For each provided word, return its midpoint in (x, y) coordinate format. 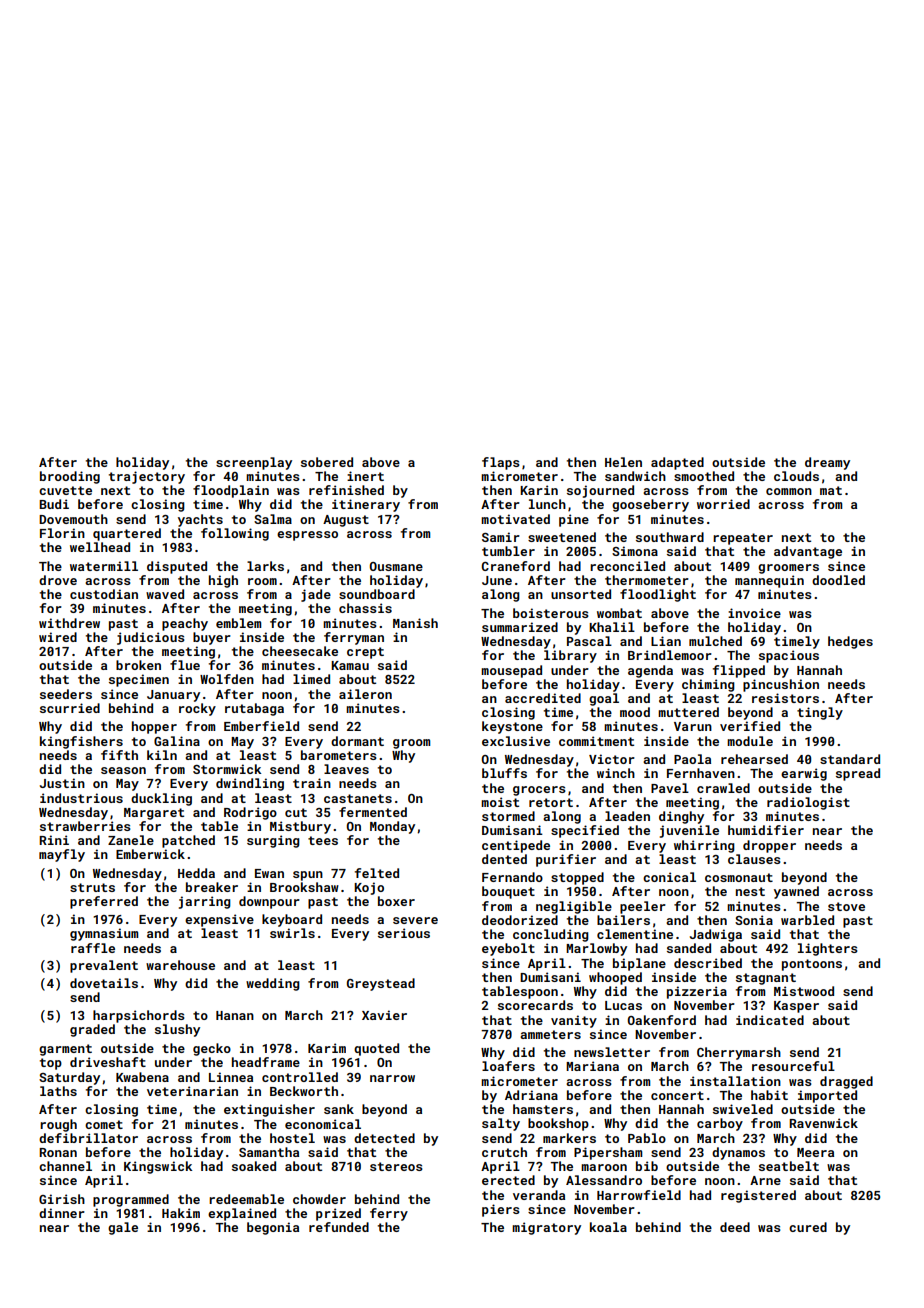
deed (735, 1227)
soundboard (377, 594)
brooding (70, 477)
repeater (743, 539)
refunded (339, 1227)
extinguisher (269, 1110)
